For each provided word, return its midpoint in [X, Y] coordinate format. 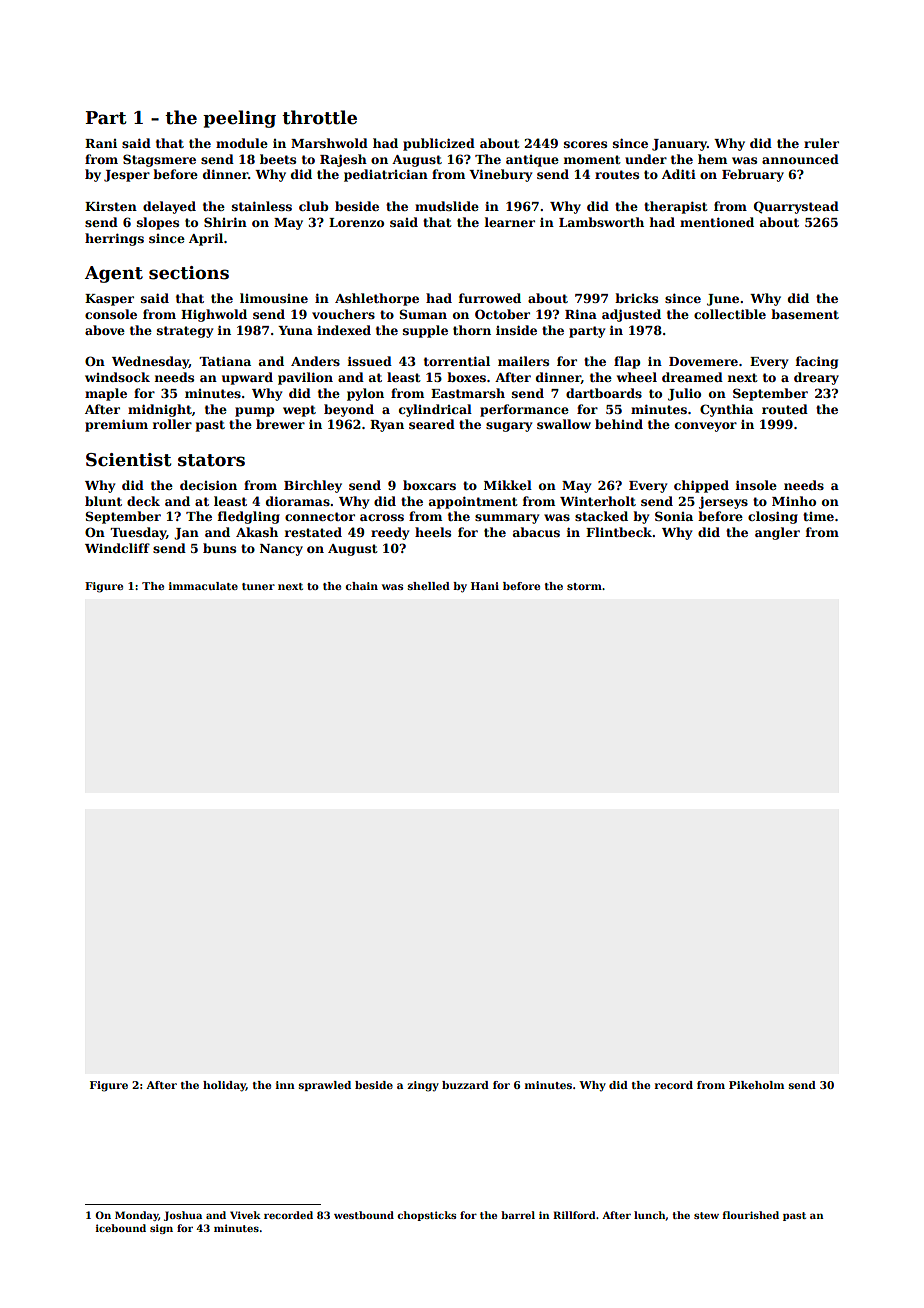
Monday [137, 1216]
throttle [319, 117]
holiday [224, 1086]
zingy [423, 1086]
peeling [239, 119]
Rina [581, 314]
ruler [821, 143]
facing [817, 362]
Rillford [574, 1215]
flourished [751, 1215]
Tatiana [225, 361]
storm [584, 586]
